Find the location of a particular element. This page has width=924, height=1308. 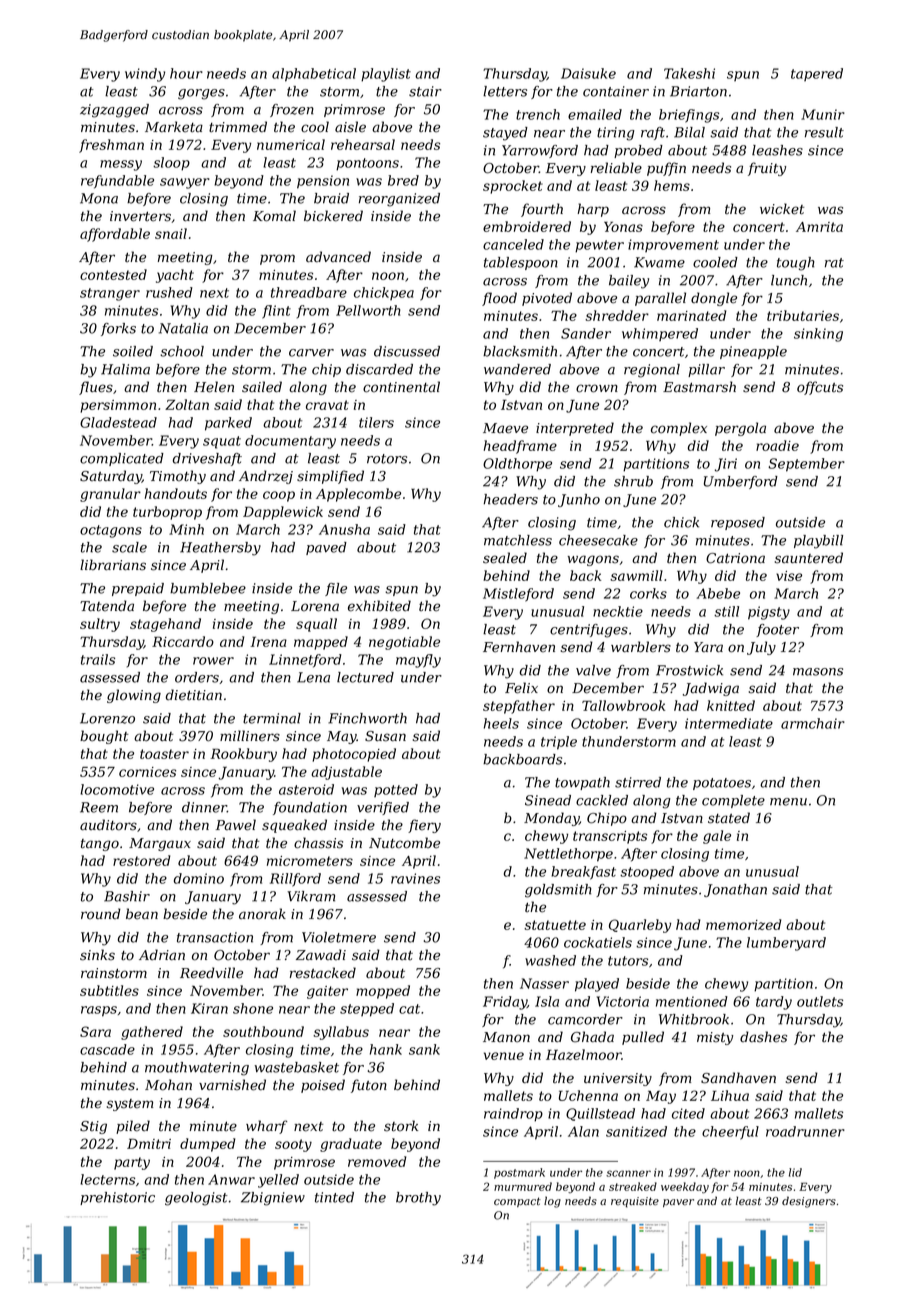

advanced is located at coordinates (338, 257).
